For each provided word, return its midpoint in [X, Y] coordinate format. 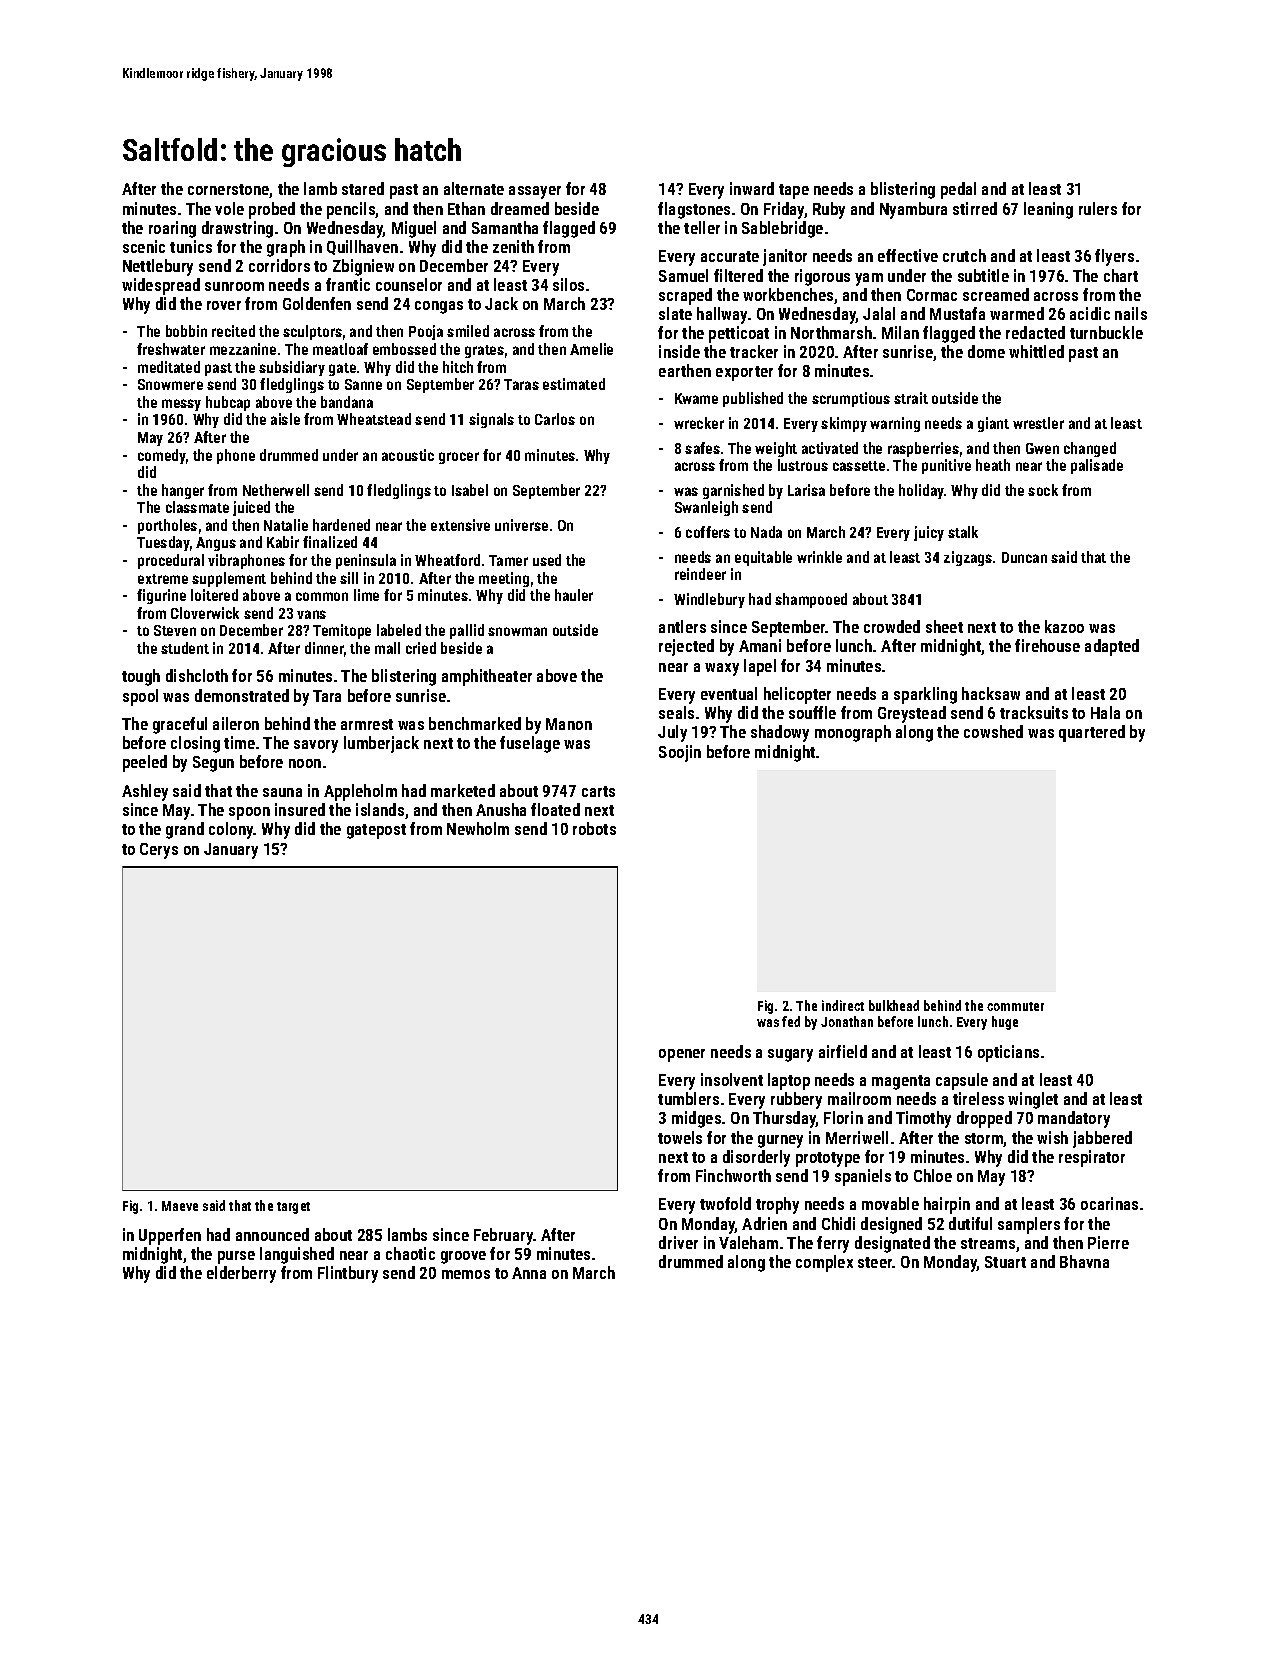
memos [466, 1274]
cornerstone [229, 191]
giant [993, 424]
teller [702, 227]
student [185, 648]
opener [682, 1055]
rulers [1098, 208]
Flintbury [348, 1274]
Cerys [159, 851]
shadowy [780, 733]
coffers [708, 532]
